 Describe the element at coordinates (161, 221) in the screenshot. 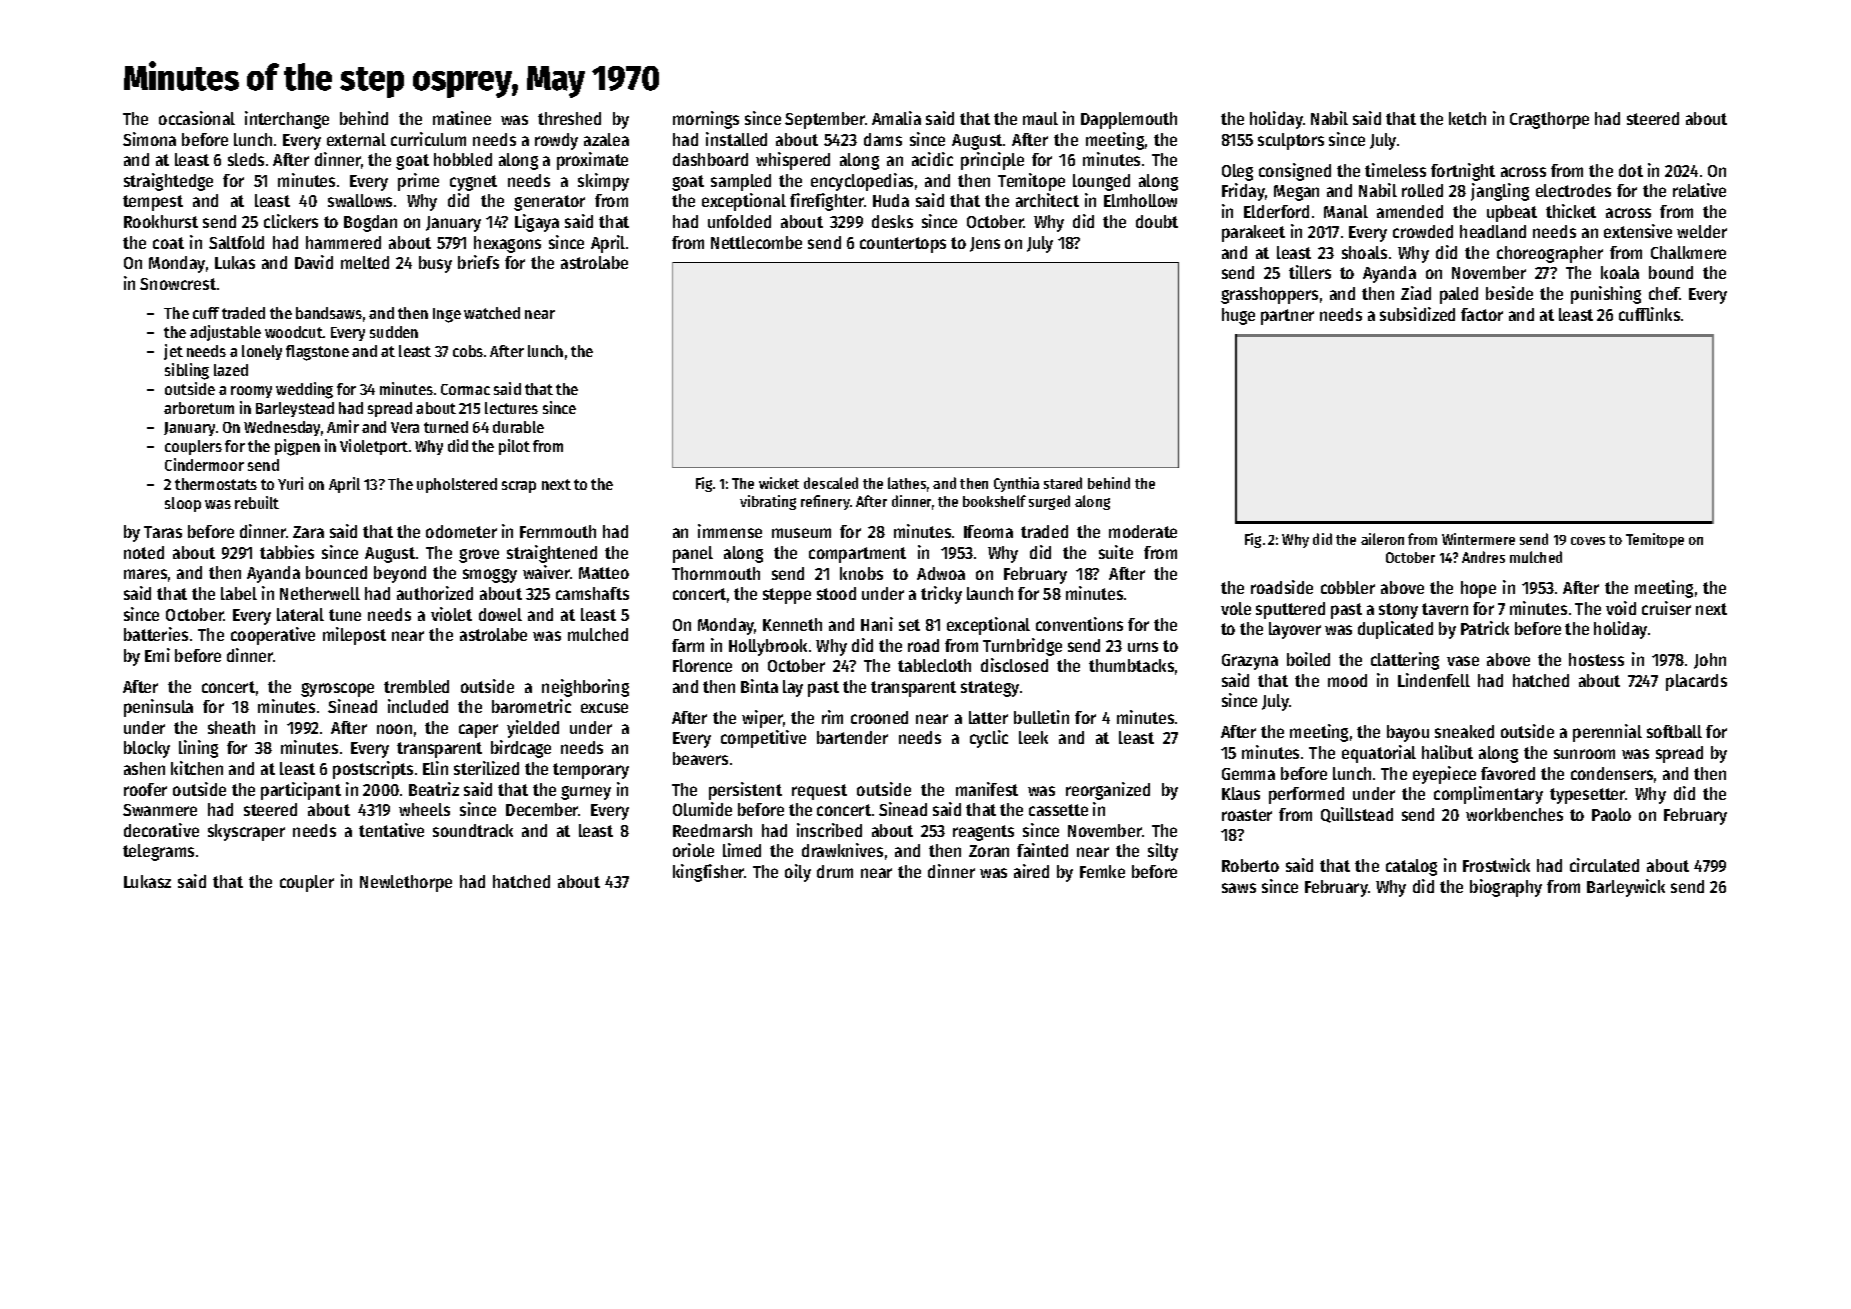

I see `Rookhurst` at that location.
